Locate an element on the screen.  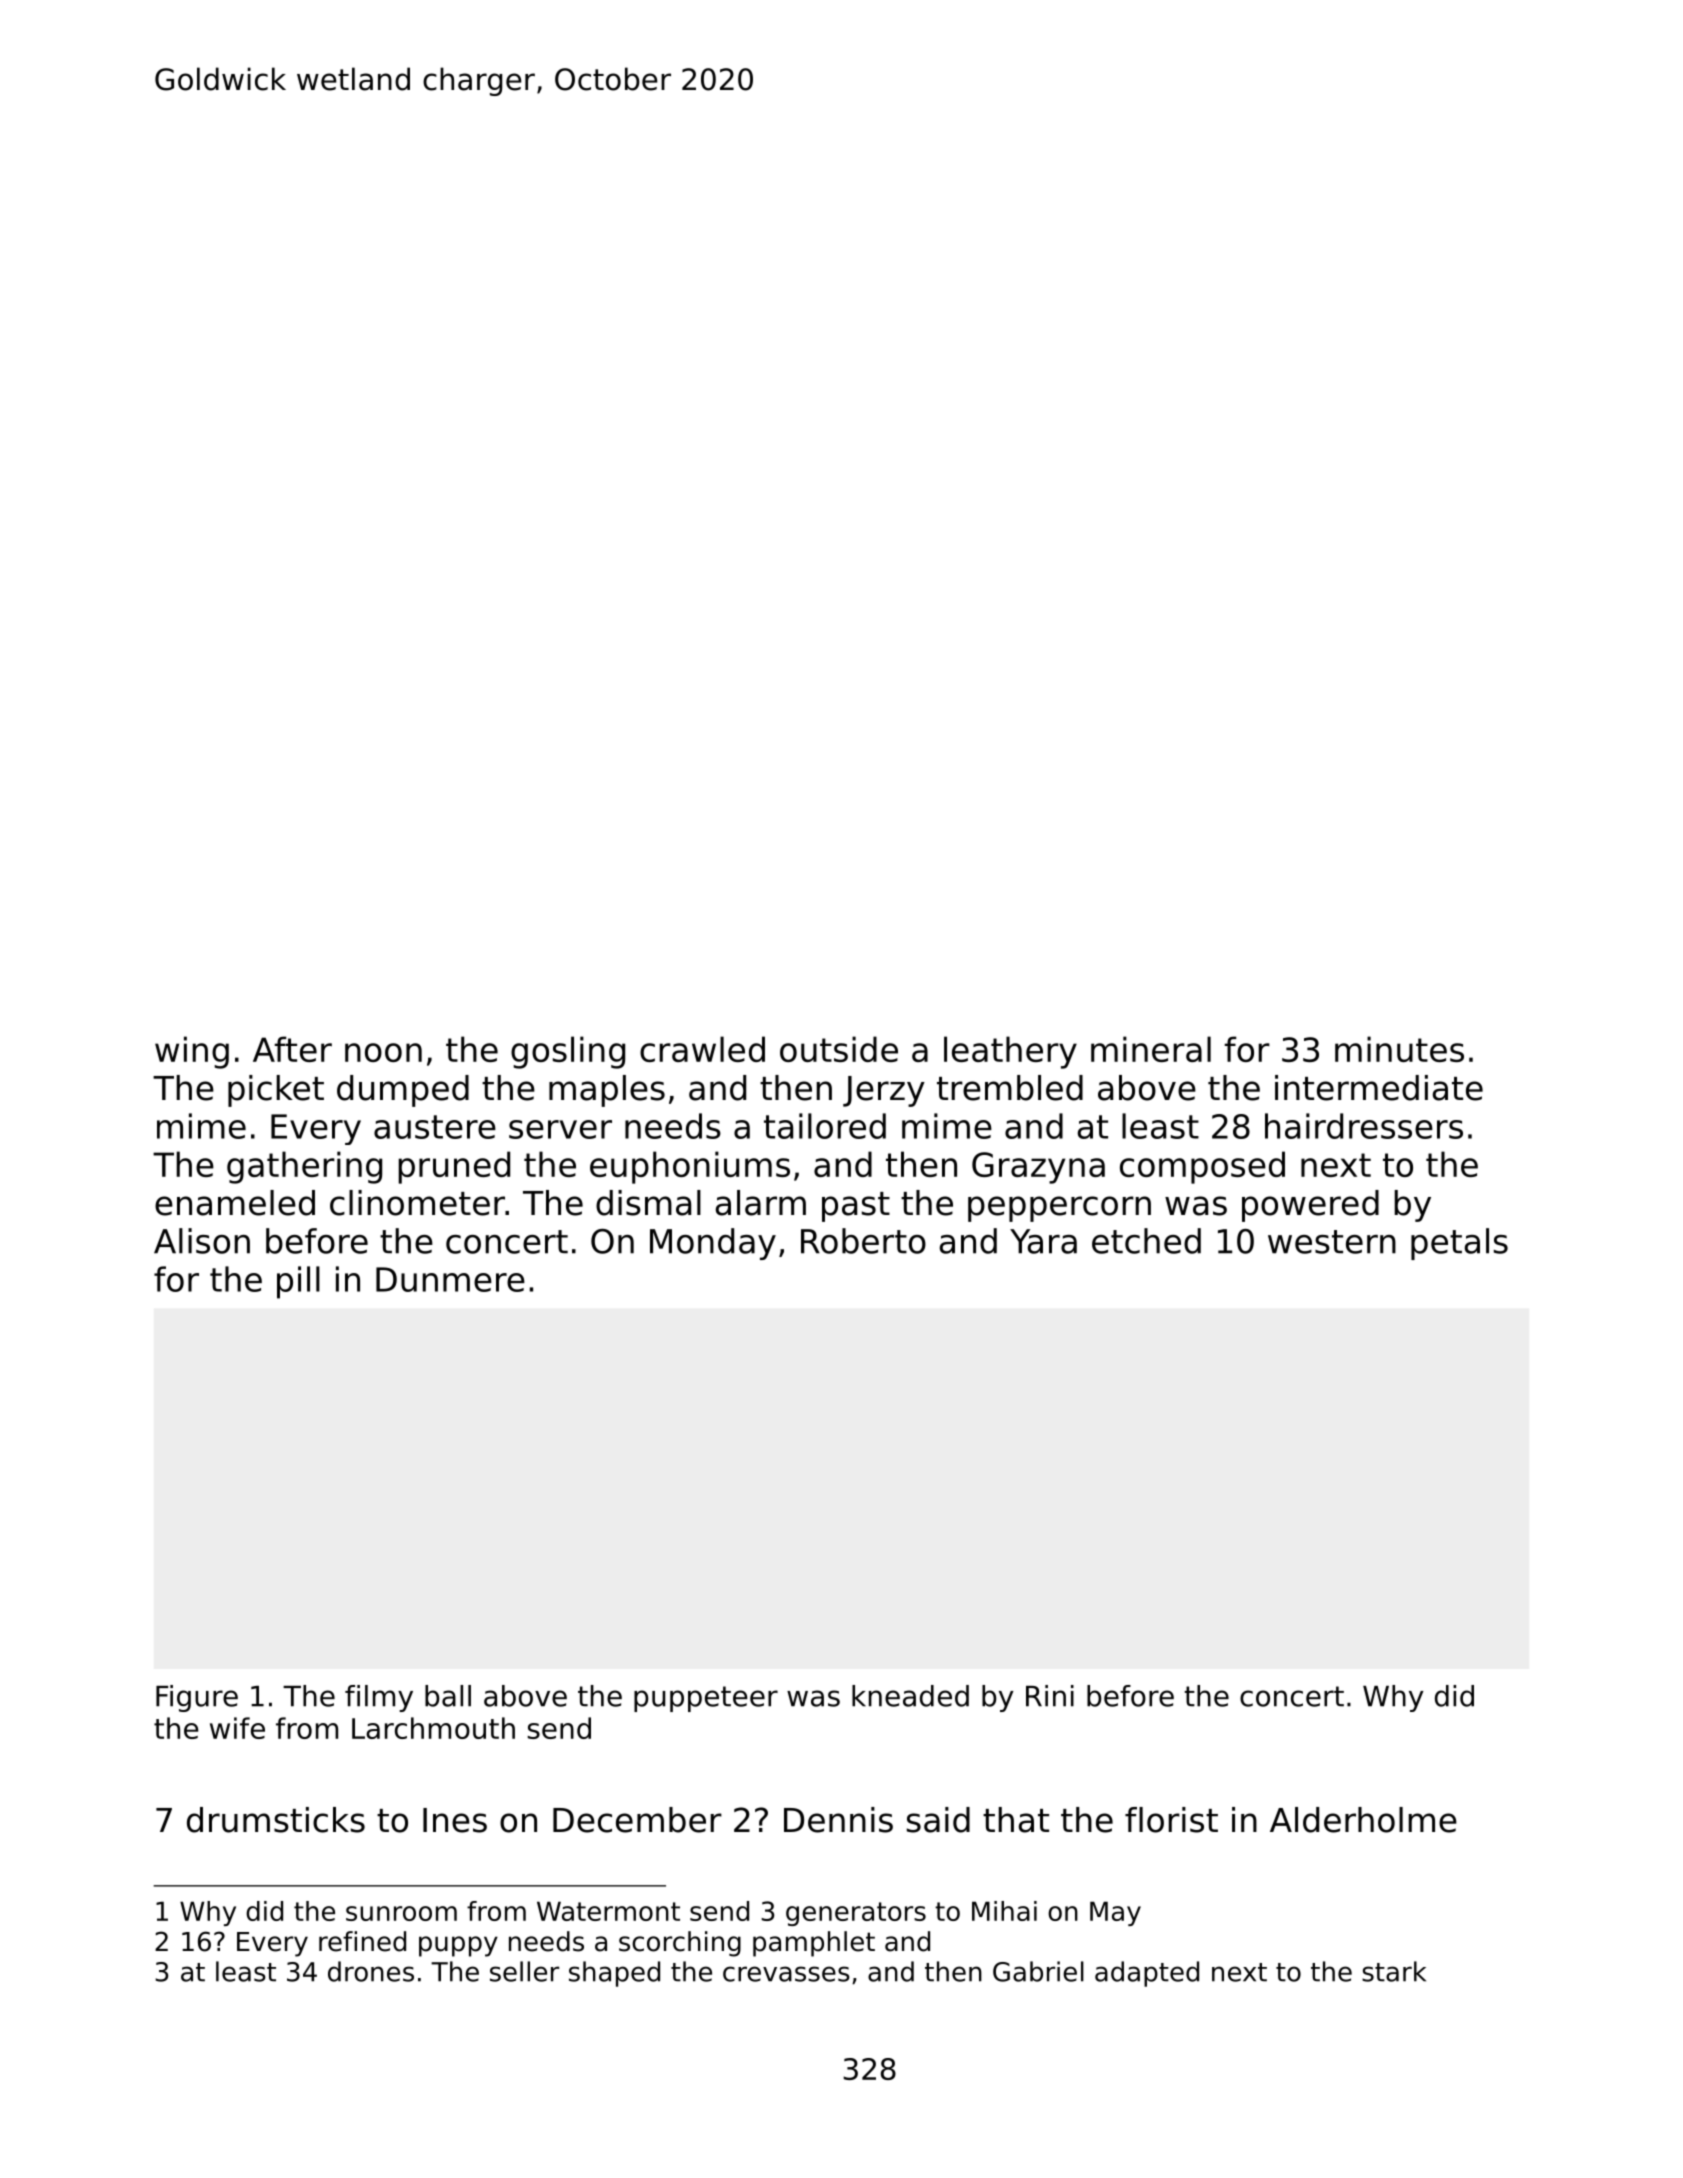
composed is located at coordinates (1202, 1167).
